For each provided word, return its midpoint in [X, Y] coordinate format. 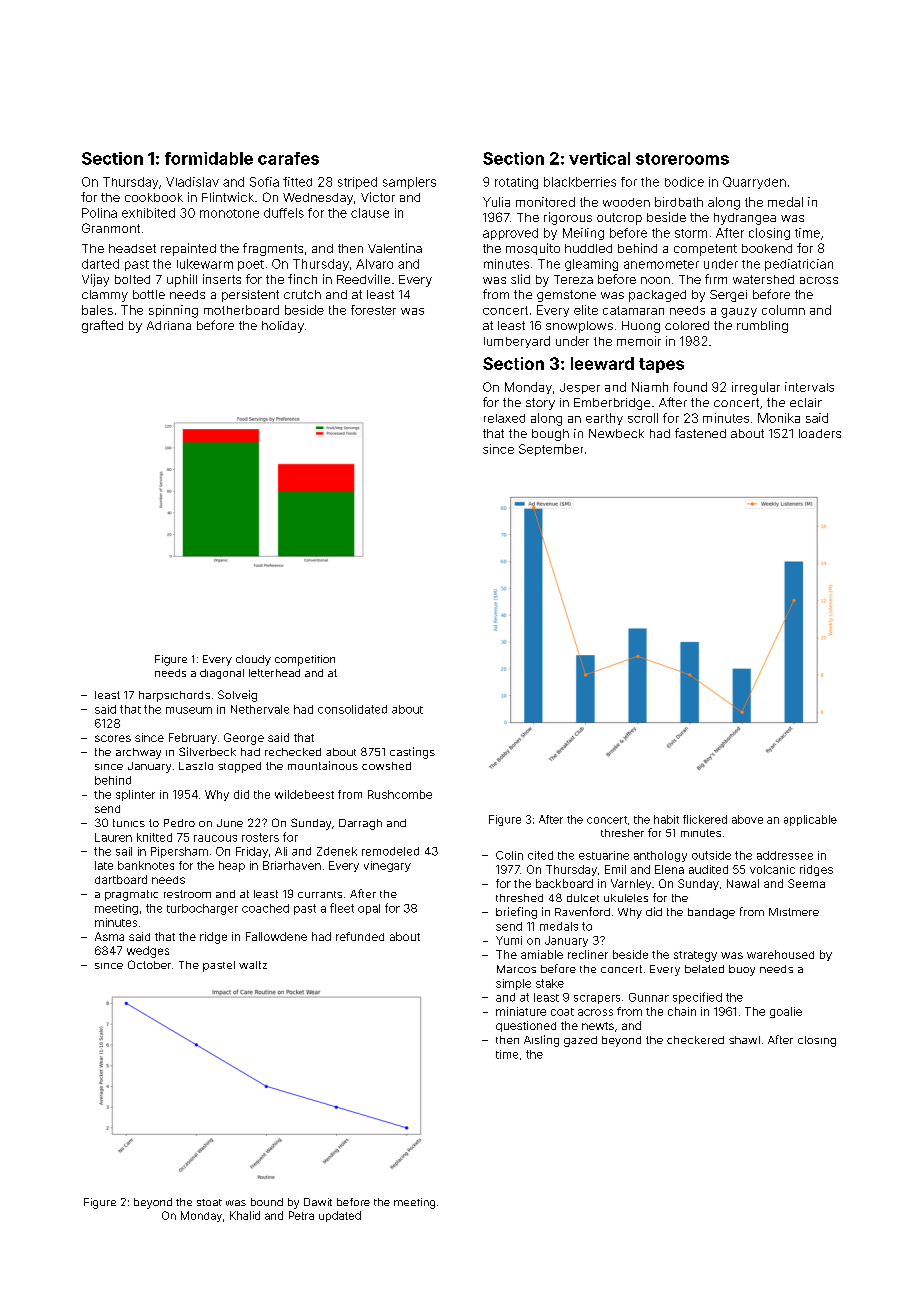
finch [302, 279]
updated [340, 1216]
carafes [288, 158]
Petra [301, 1215]
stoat [209, 1202]
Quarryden [754, 183]
